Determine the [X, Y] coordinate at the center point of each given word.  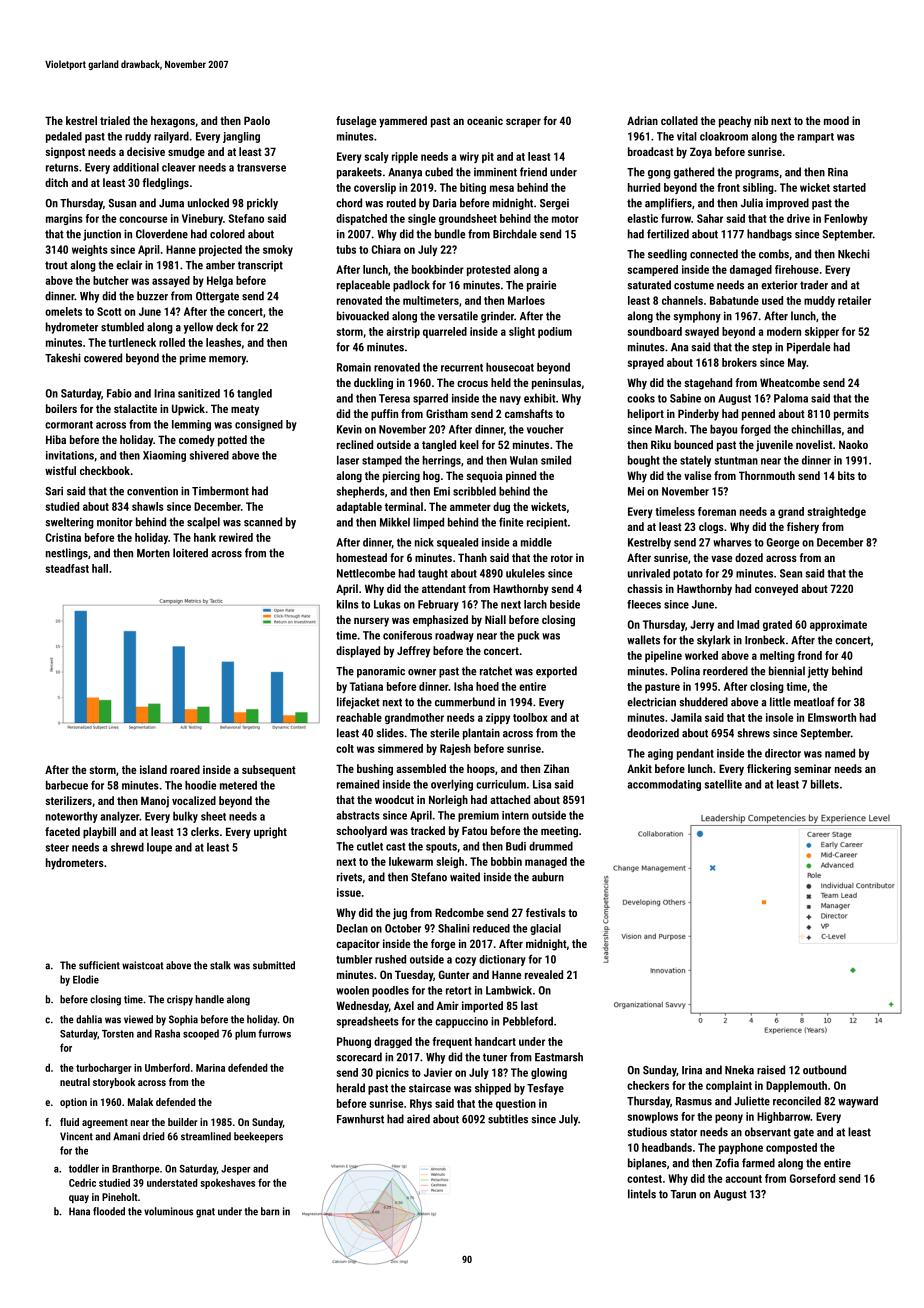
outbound [824, 1070]
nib [761, 120]
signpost [65, 153]
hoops [481, 770]
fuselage [356, 122]
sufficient [99, 965]
